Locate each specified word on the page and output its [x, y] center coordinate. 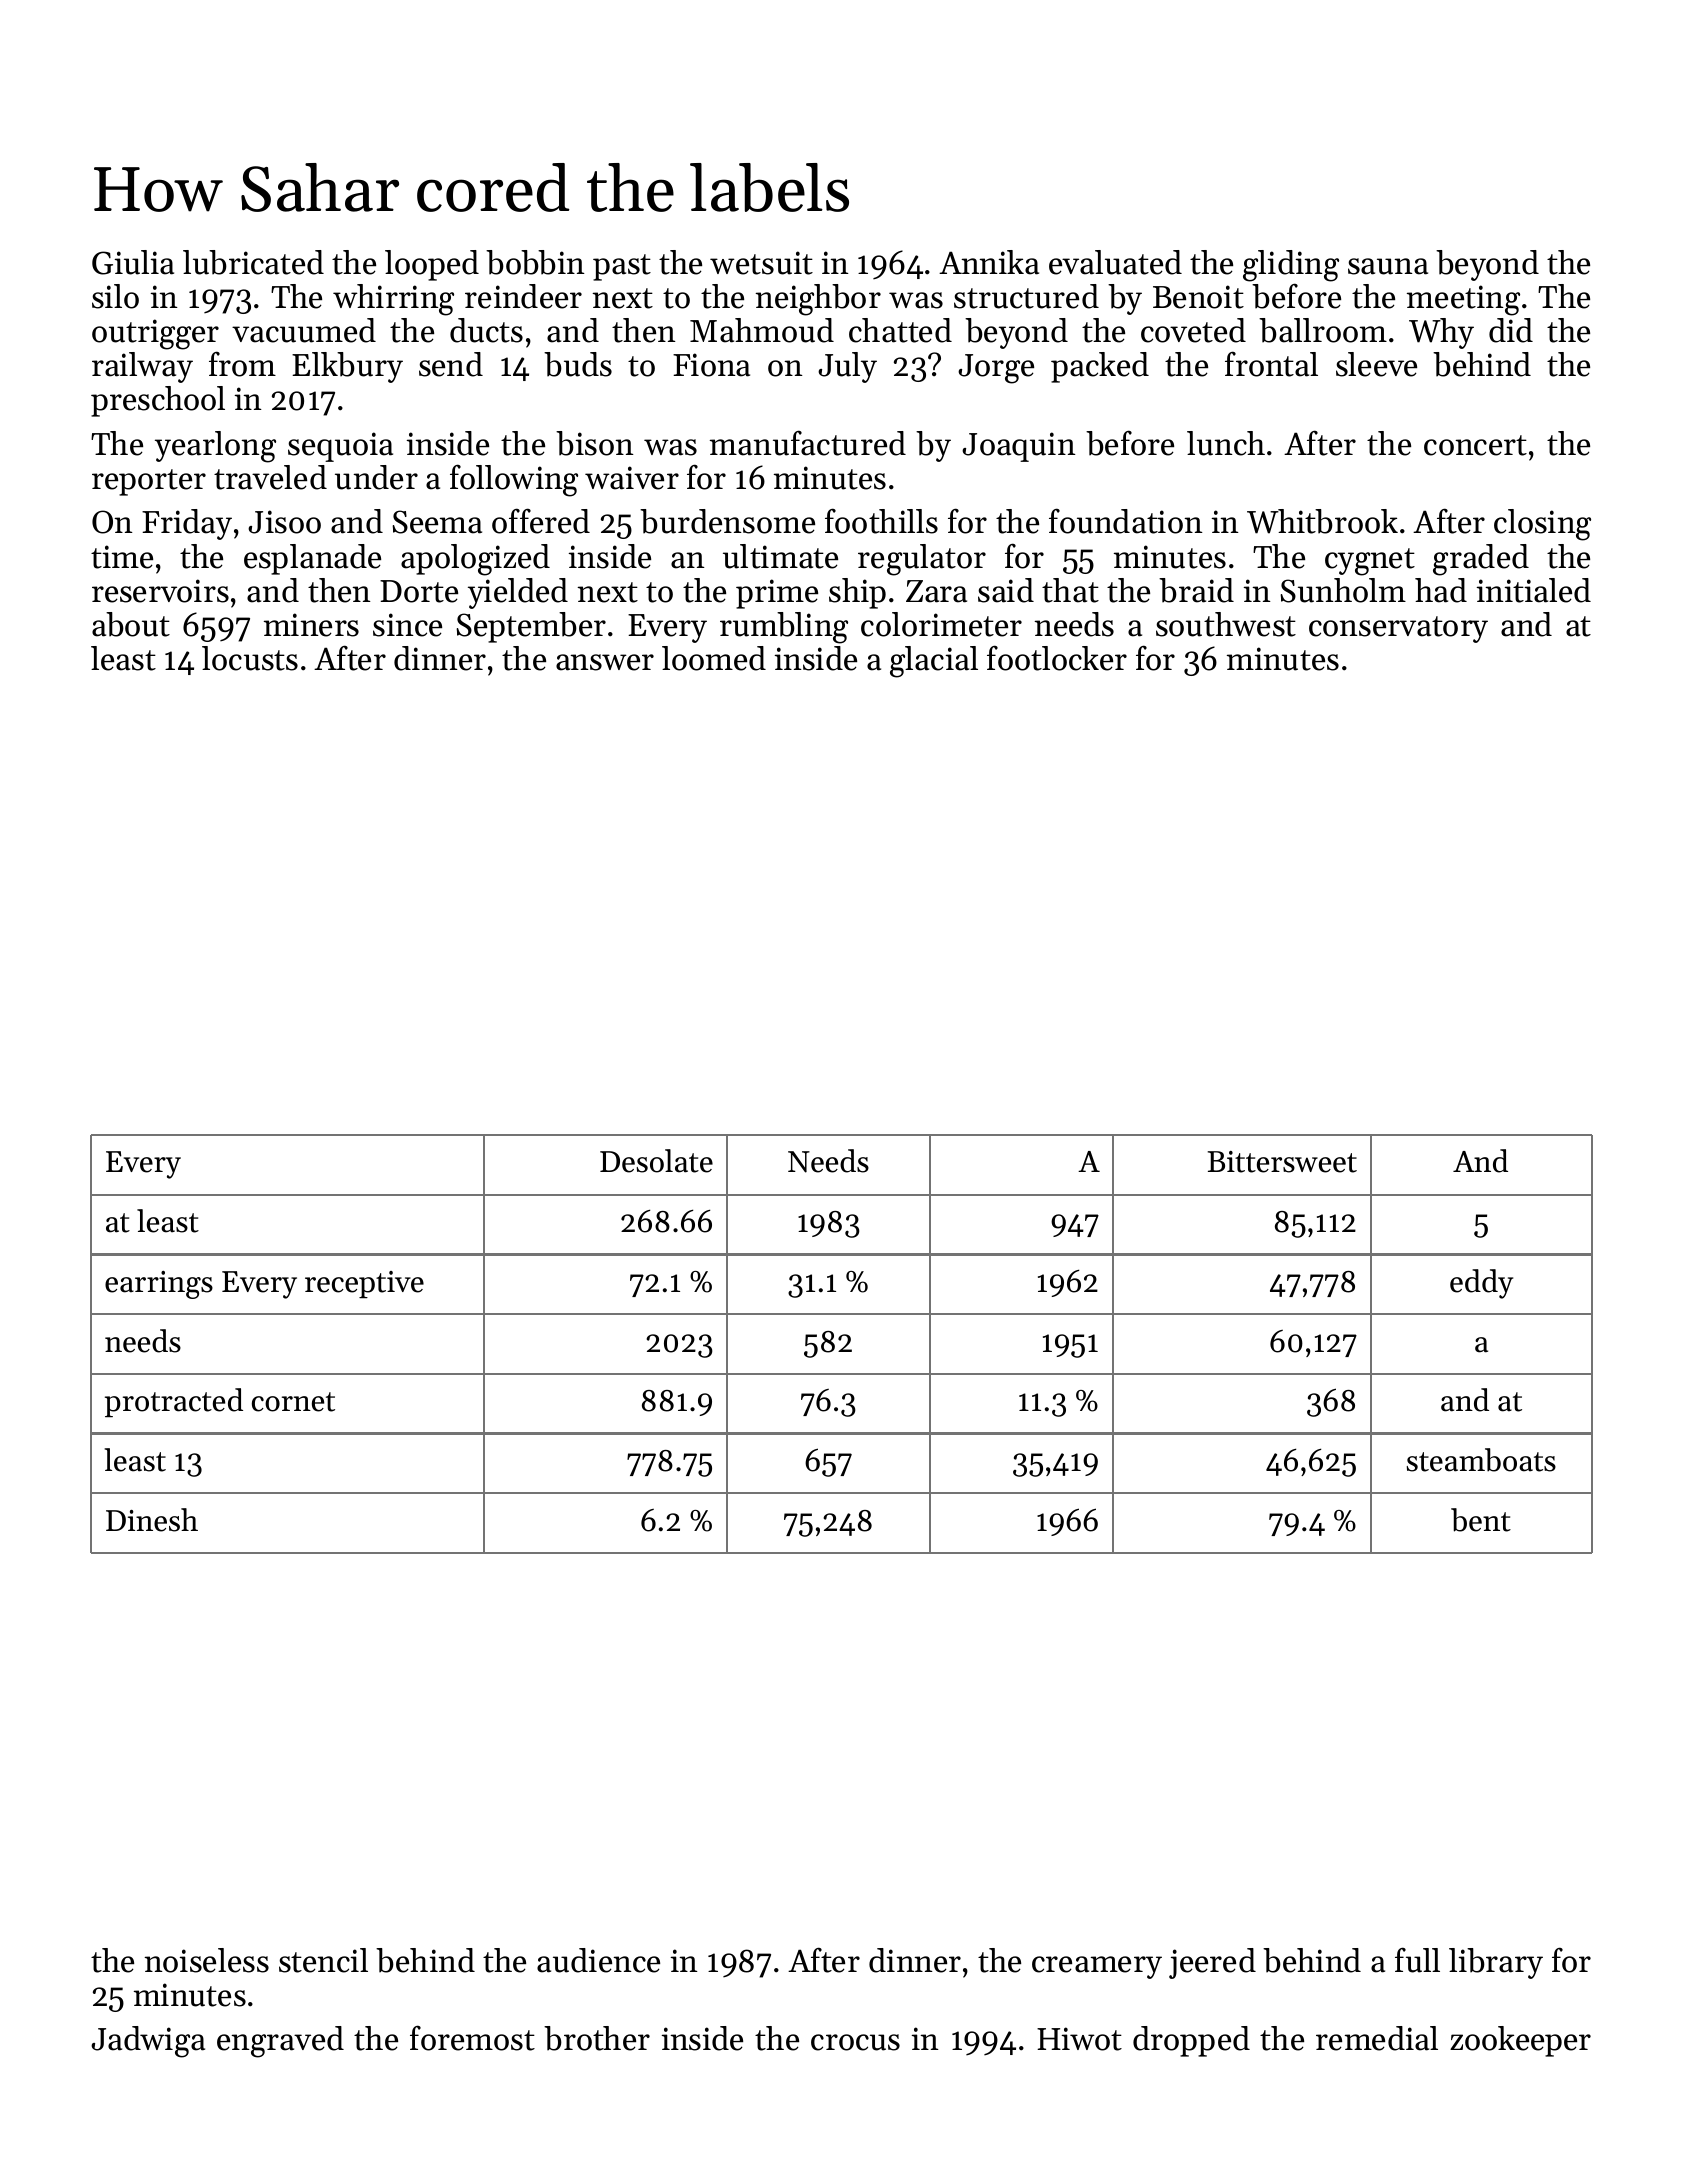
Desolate [656, 1161]
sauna [1388, 266]
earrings [159, 1285]
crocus [855, 2042]
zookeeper [1520, 2041]
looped [432, 265]
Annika [989, 262]
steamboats [1481, 1460]
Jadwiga [148, 2042]
